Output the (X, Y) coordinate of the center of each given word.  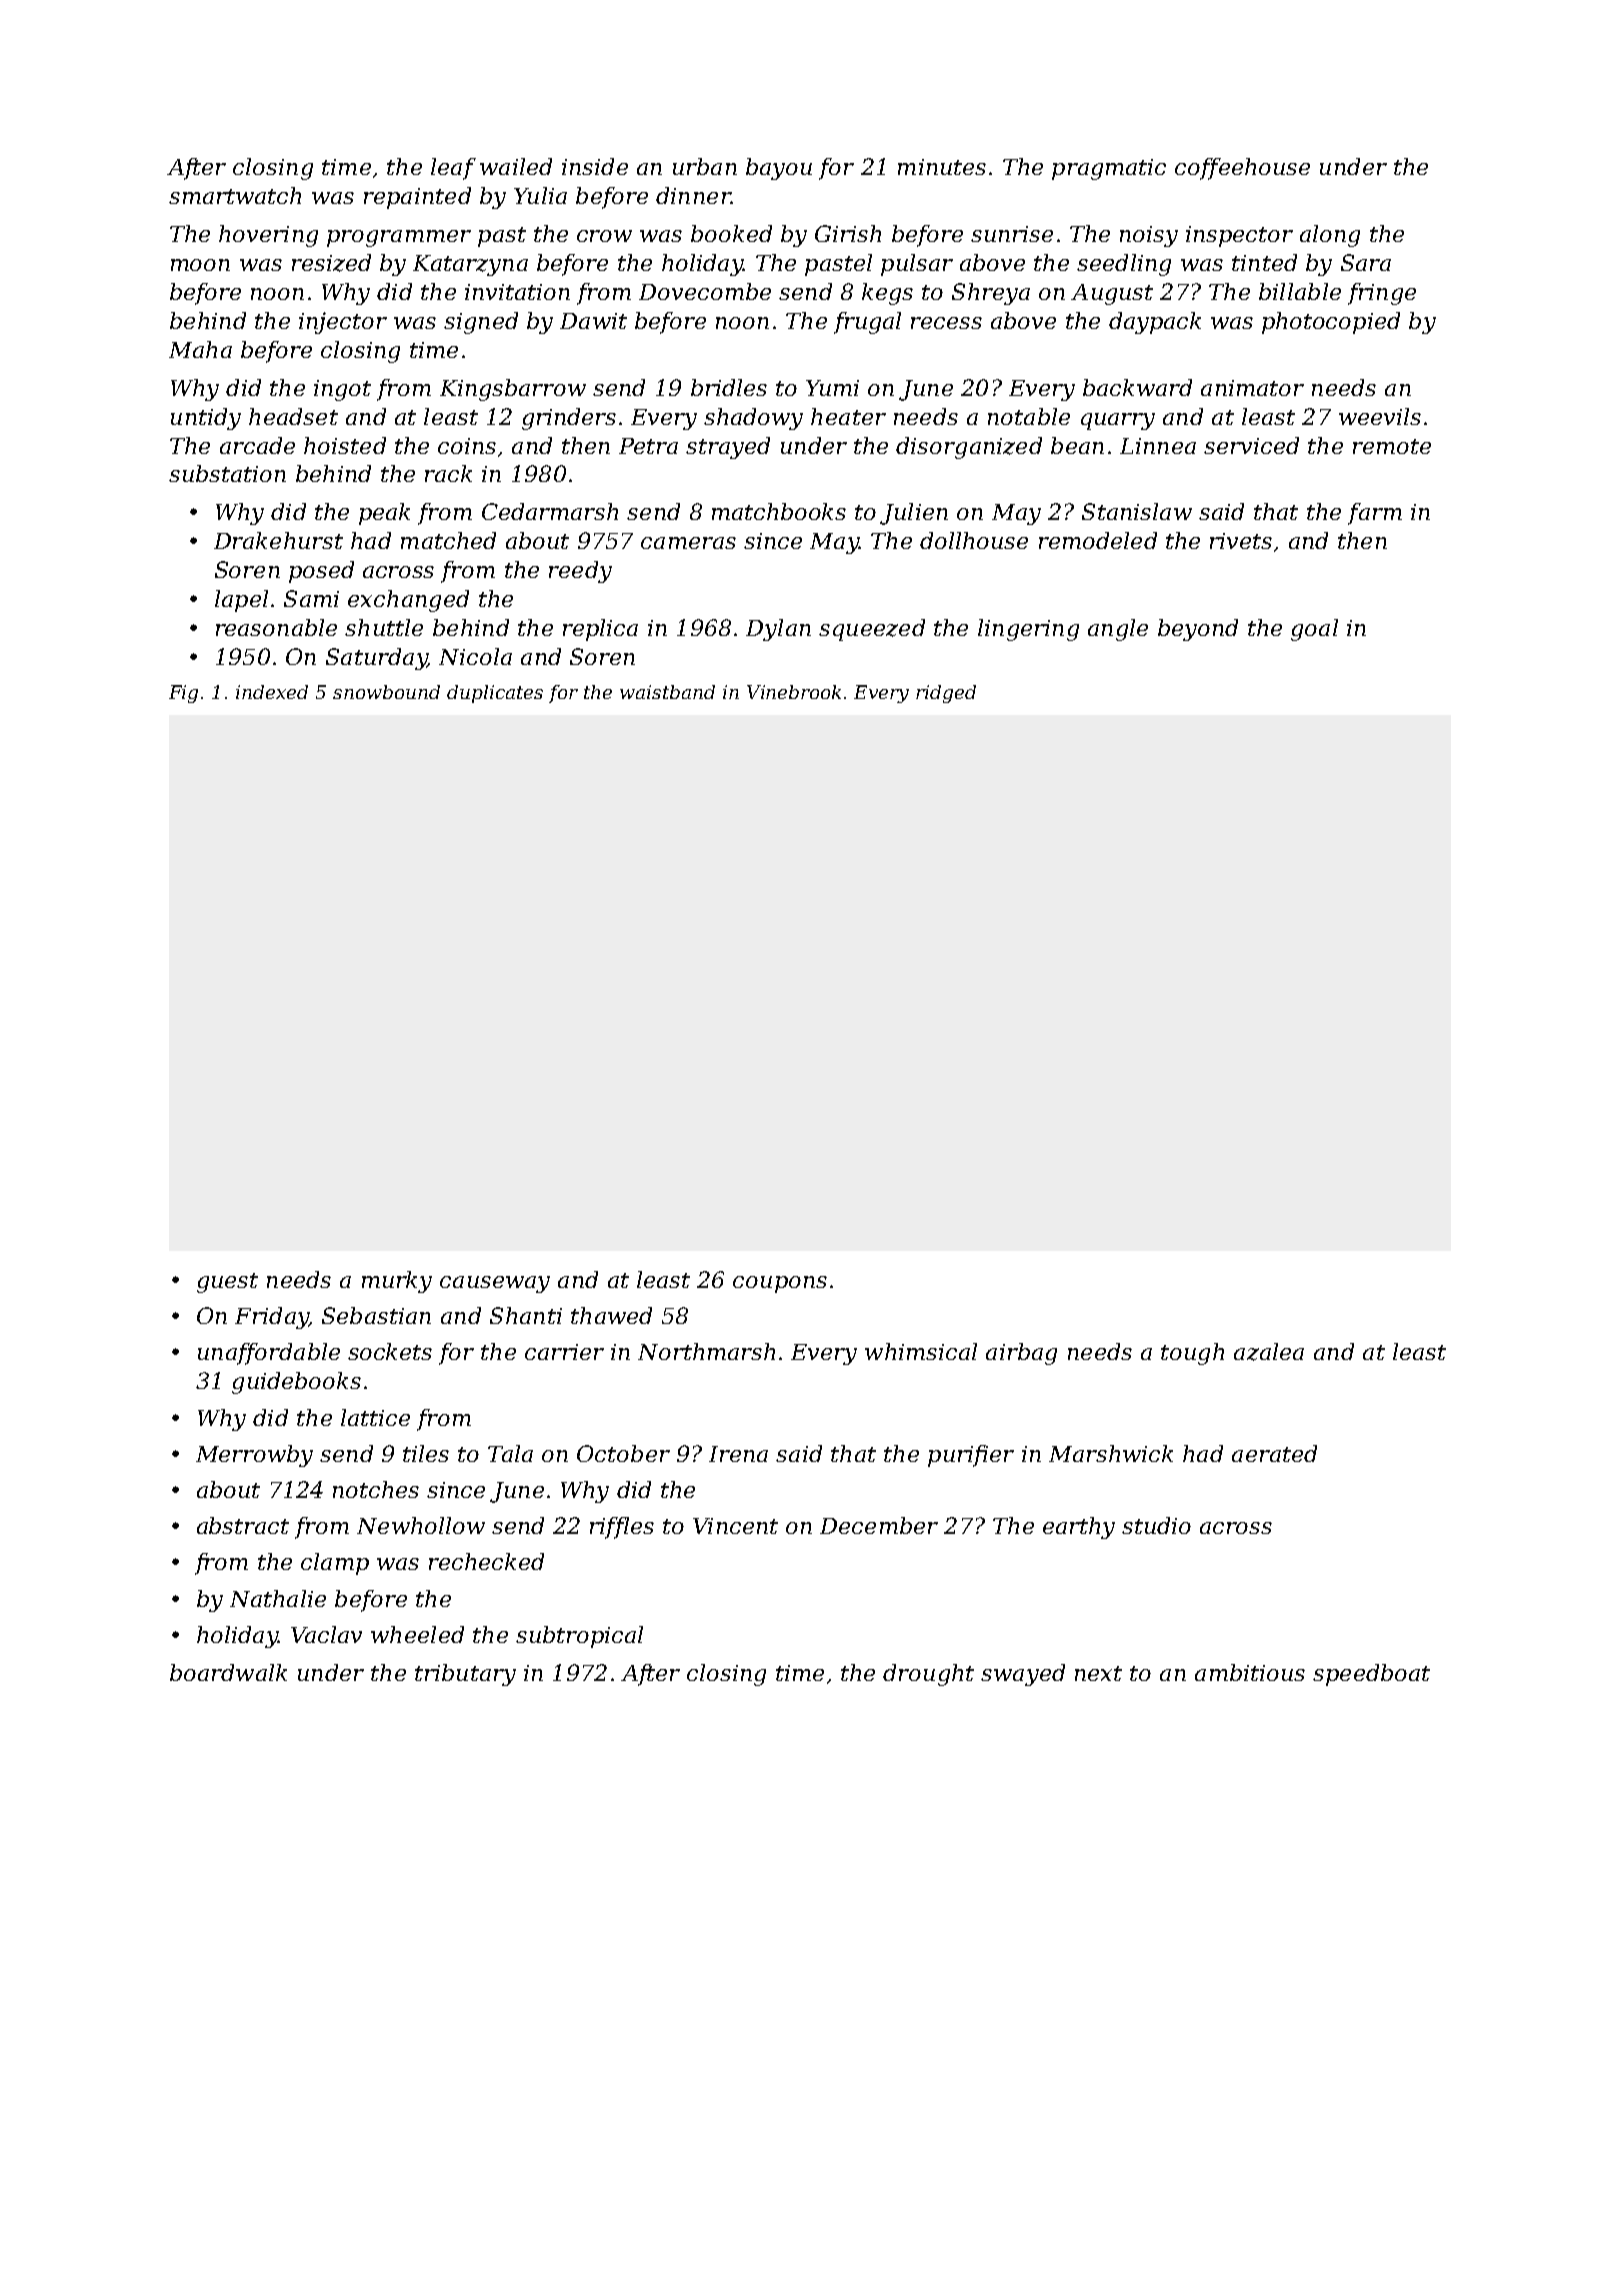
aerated (1274, 1453)
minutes (942, 167)
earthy (1079, 1528)
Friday (271, 1318)
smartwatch (235, 195)
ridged (946, 694)
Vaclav (326, 1634)
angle (1118, 630)
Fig (183, 694)
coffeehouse (1242, 169)
